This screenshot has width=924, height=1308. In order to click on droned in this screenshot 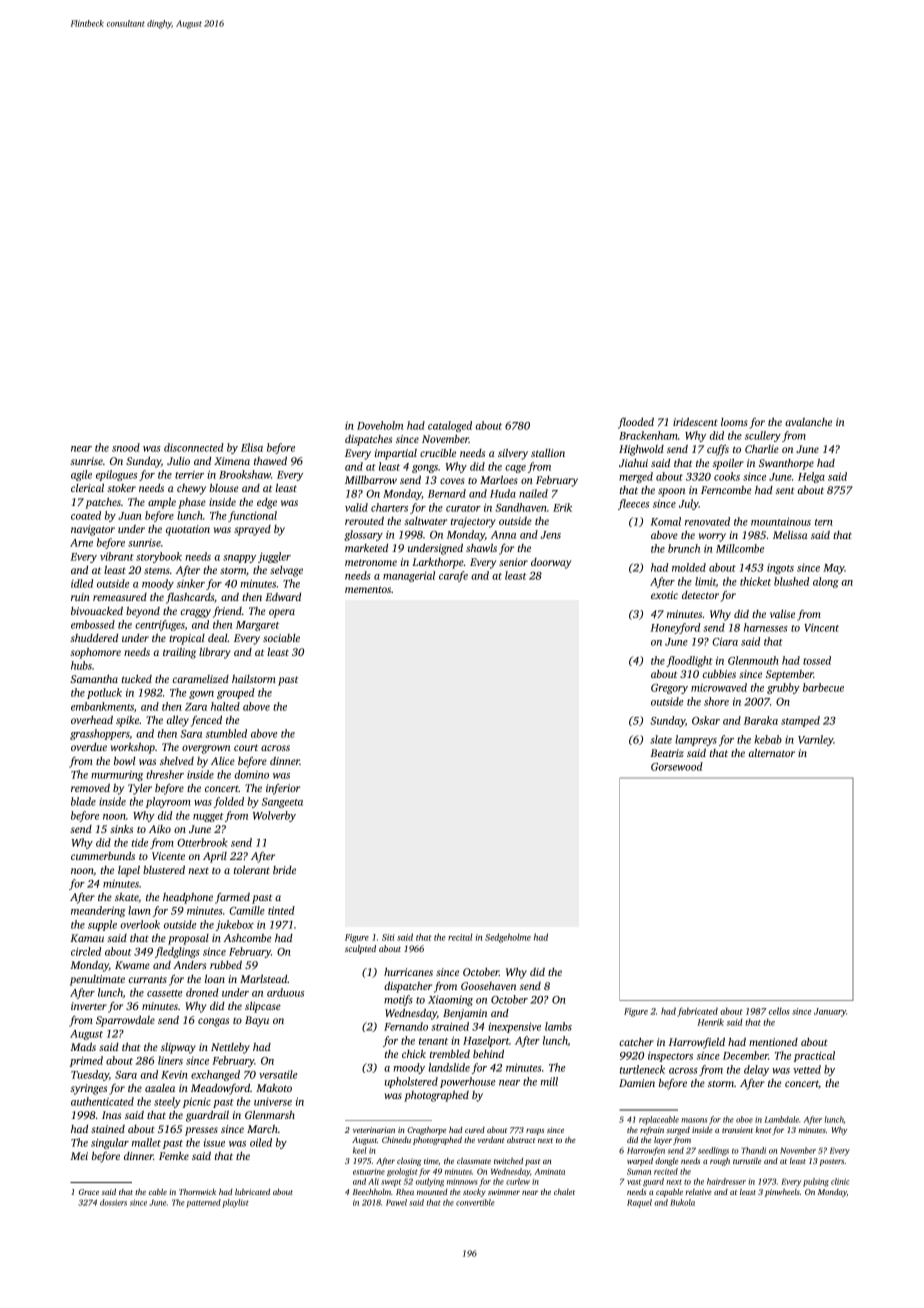, I will do `click(202, 992)`.
